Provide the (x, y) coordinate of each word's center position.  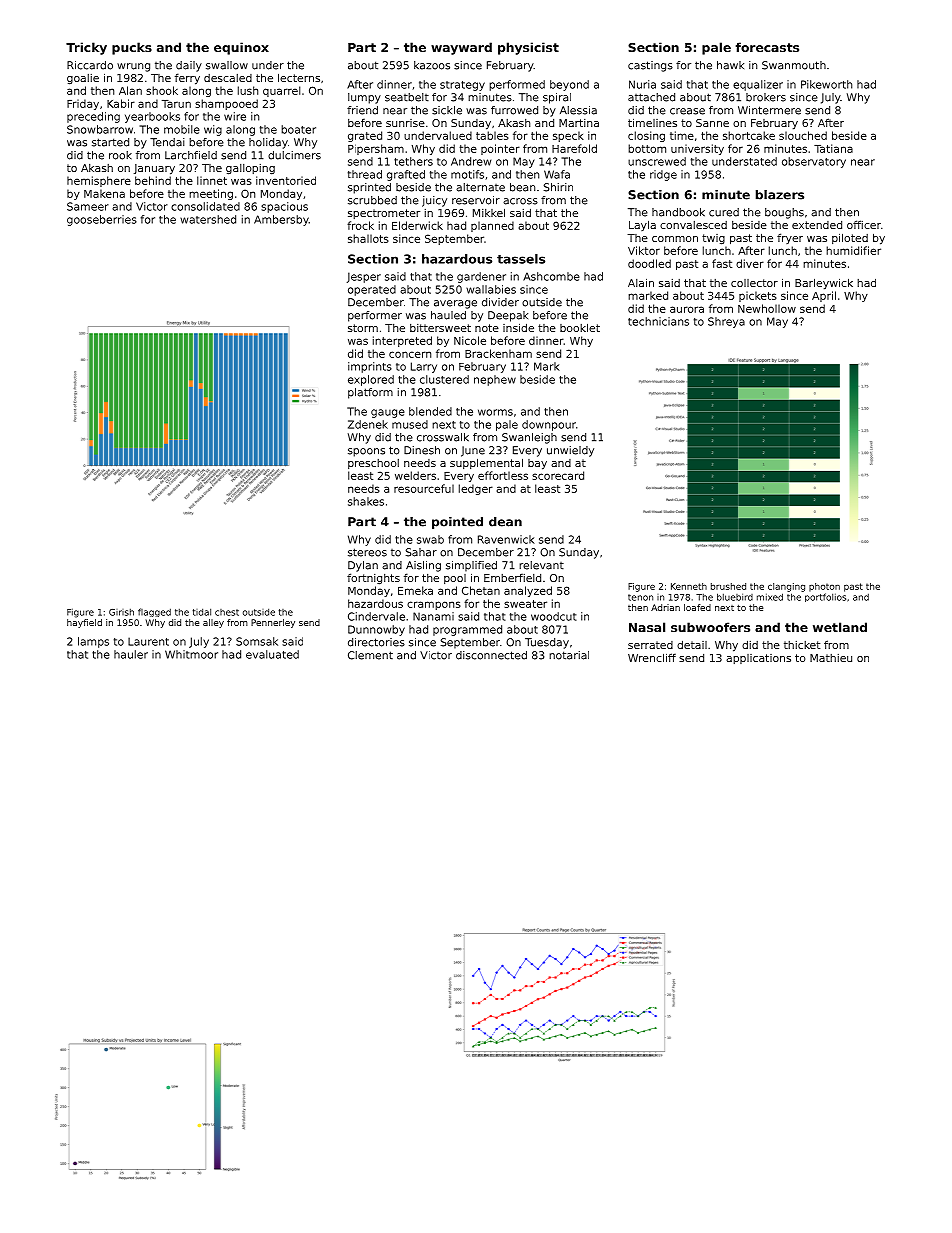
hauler (131, 654)
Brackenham (498, 353)
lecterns (299, 77)
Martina (579, 123)
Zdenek (368, 424)
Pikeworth (826, 84)
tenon (640, 597)
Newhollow (767, 308)
